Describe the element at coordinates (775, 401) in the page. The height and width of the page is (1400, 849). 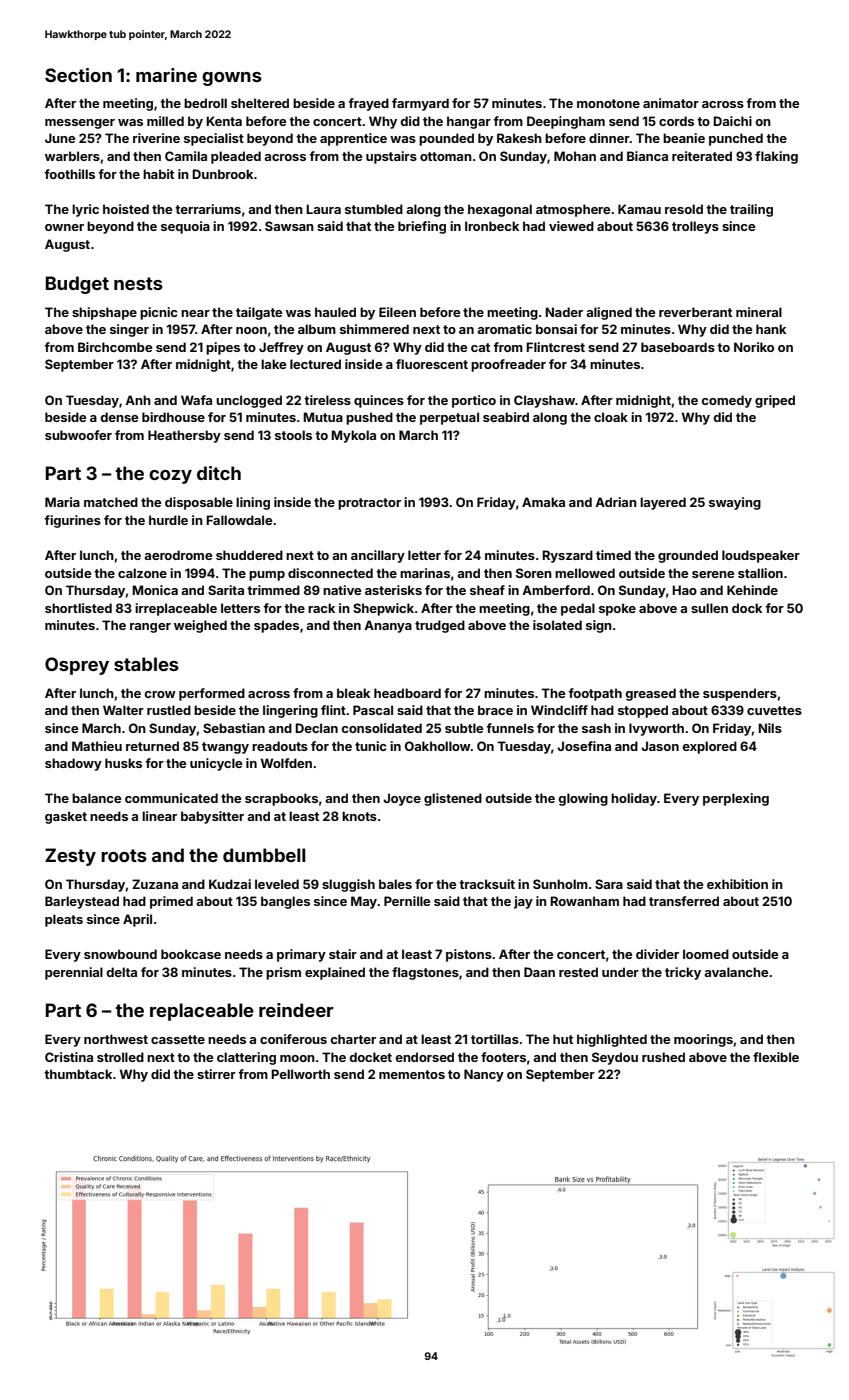
I see `griped` at that location.
